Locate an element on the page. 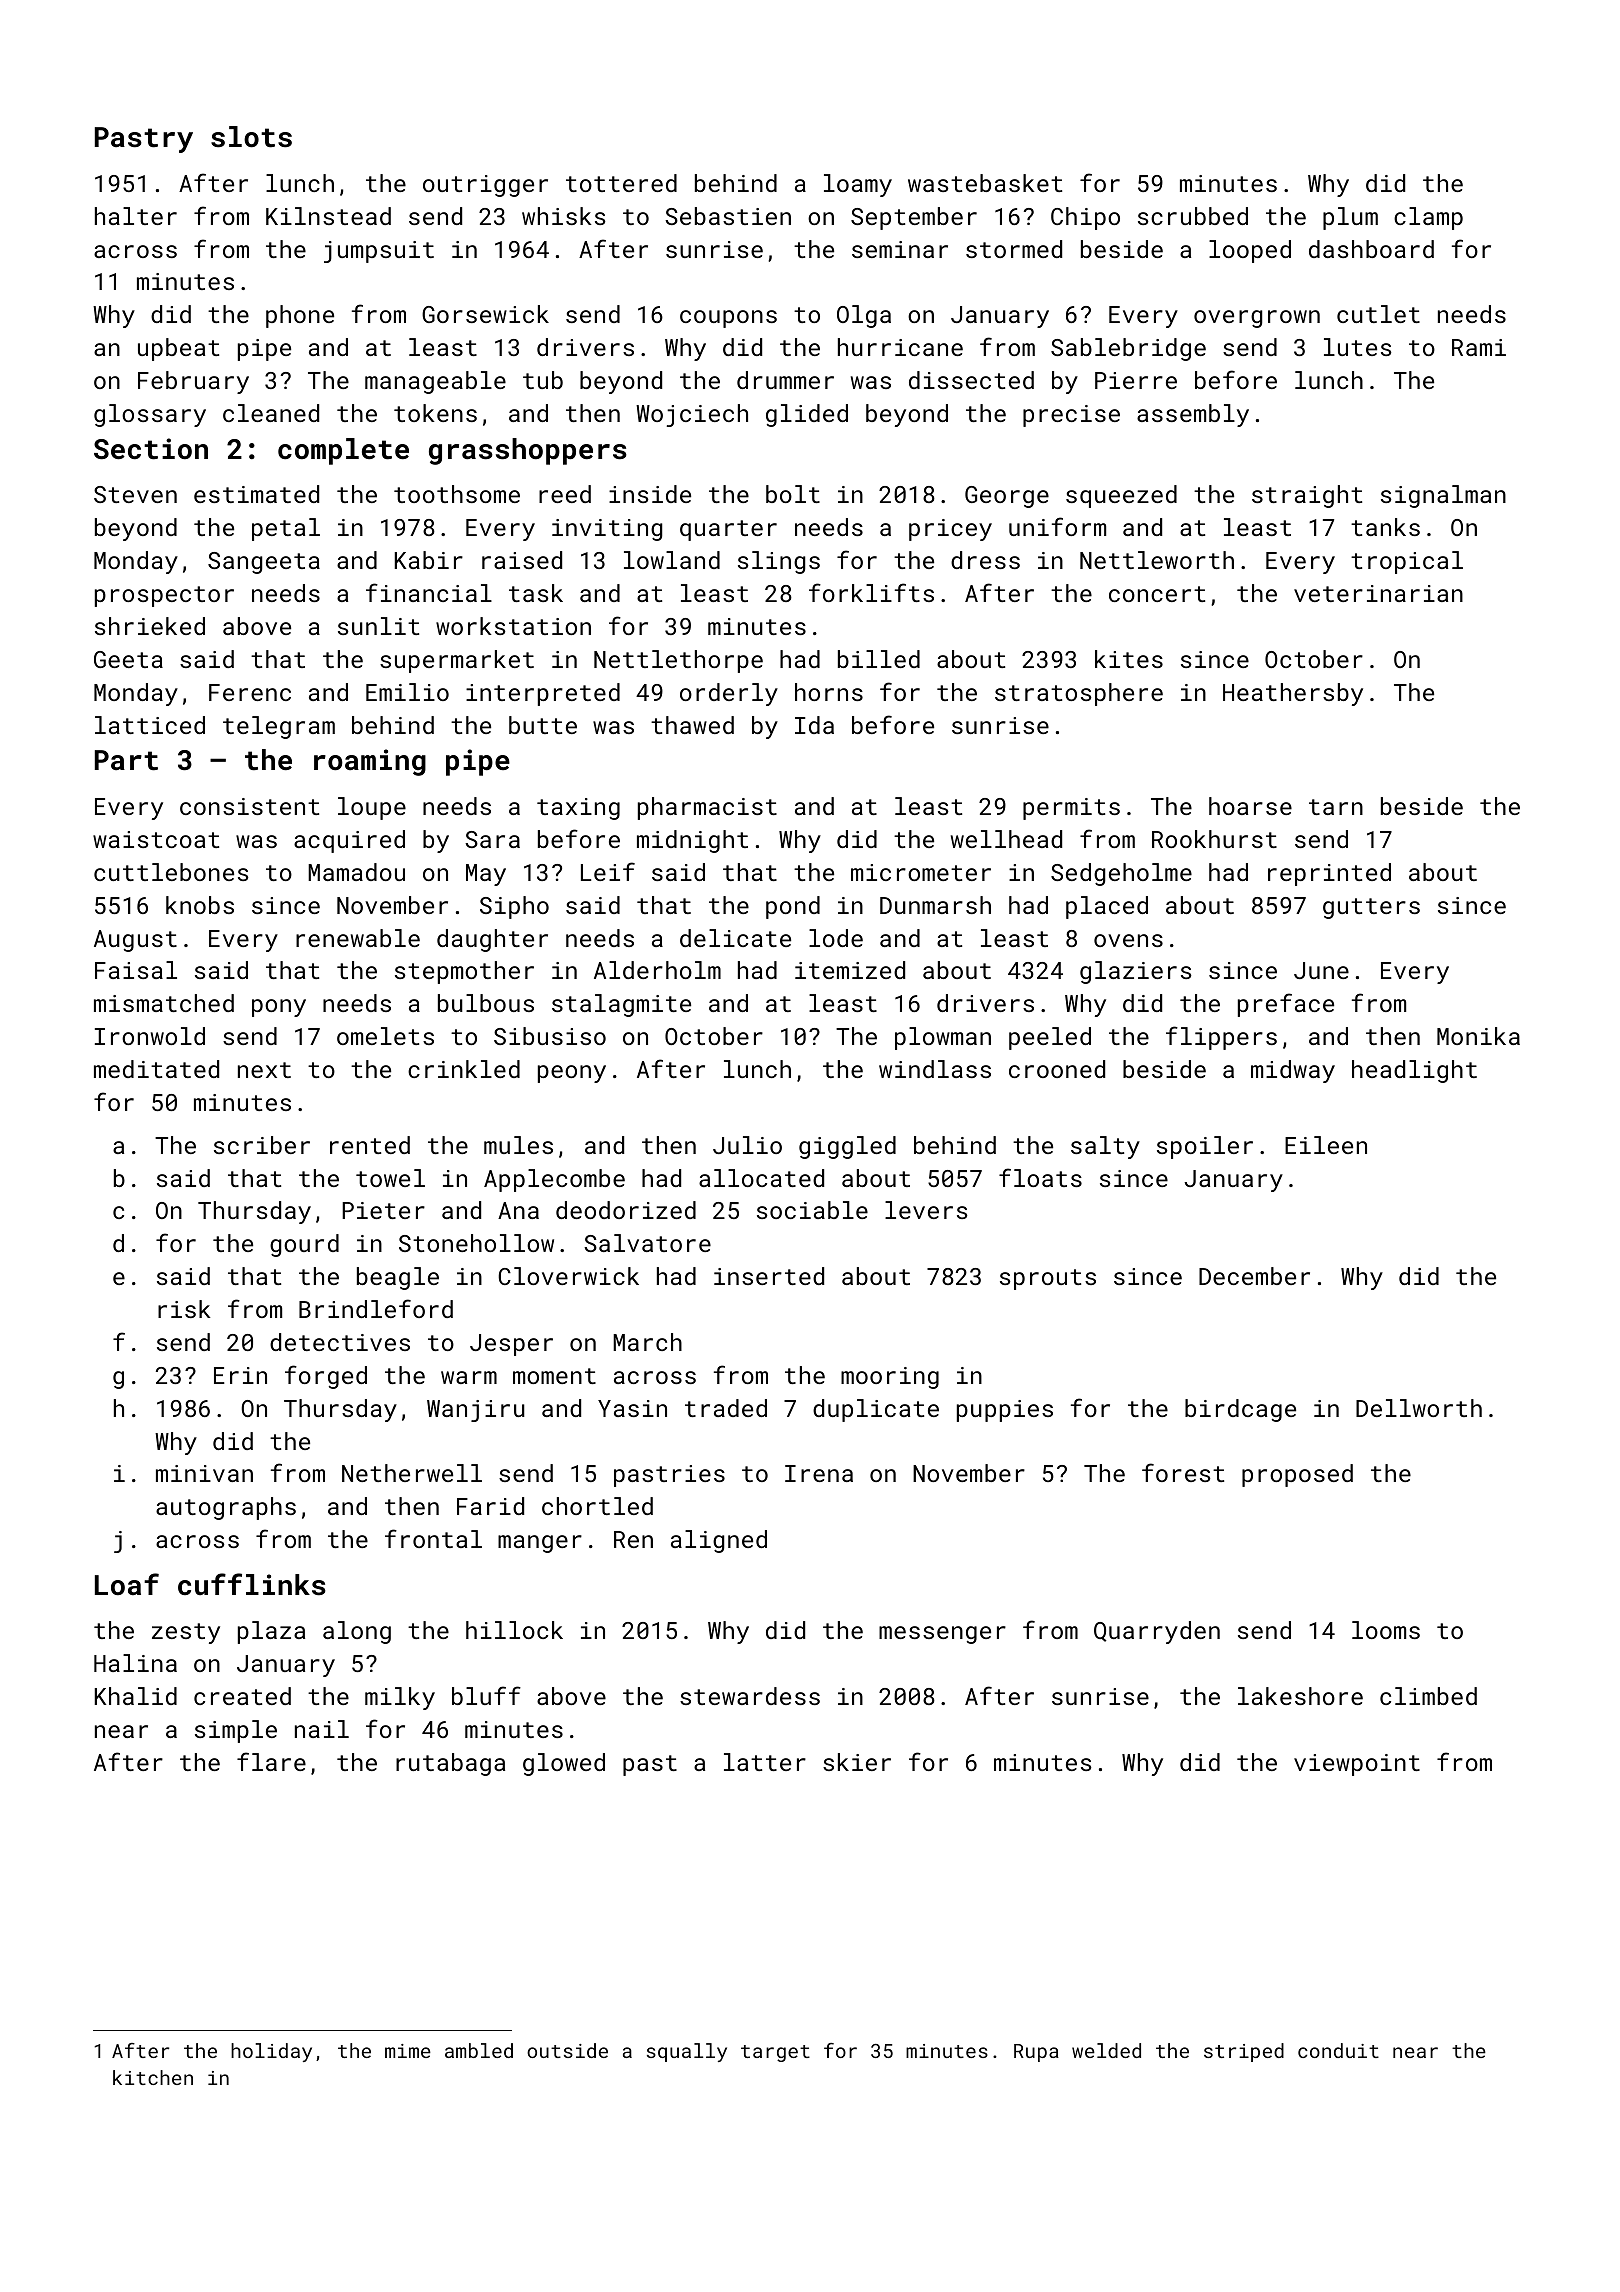  tottered is located at coordinates (621, 183).
